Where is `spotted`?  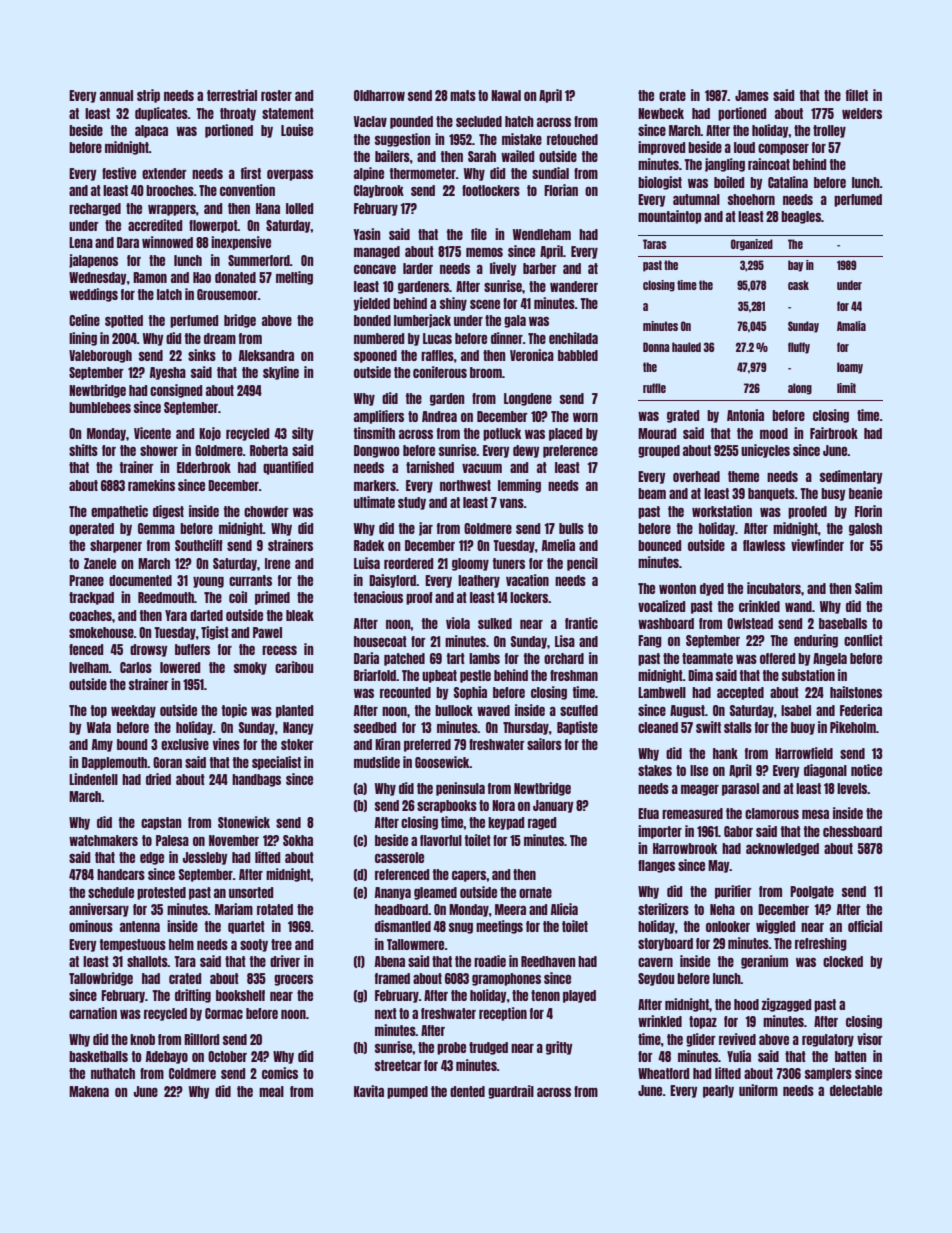 spotted is located at coordinates (124, 321).
